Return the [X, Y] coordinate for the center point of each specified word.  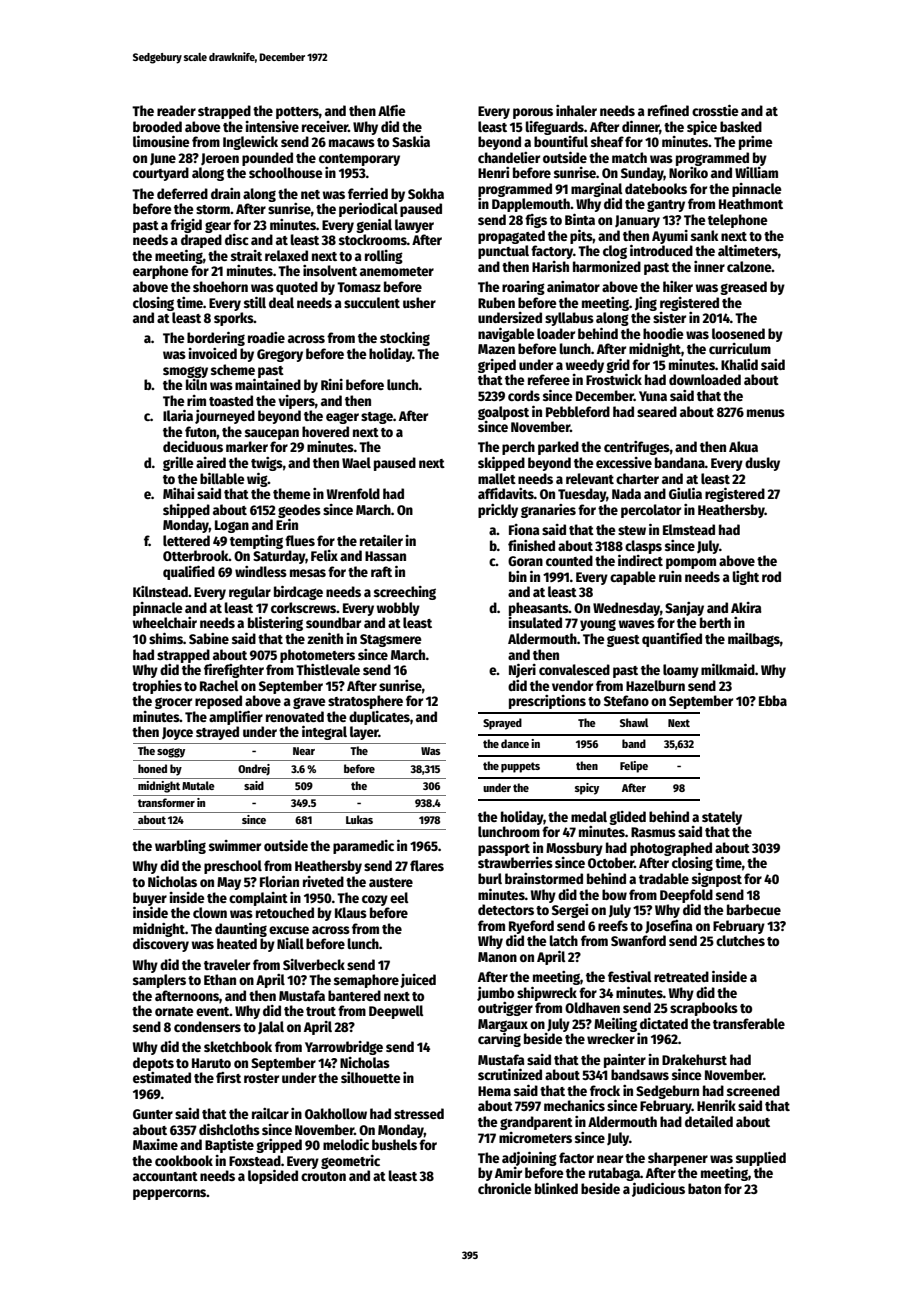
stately [722, 818]
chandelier [509, 157]
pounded [267, 159]
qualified [189, 573]
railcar [270, 1113]
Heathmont [751, 203]
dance [515, 743]
